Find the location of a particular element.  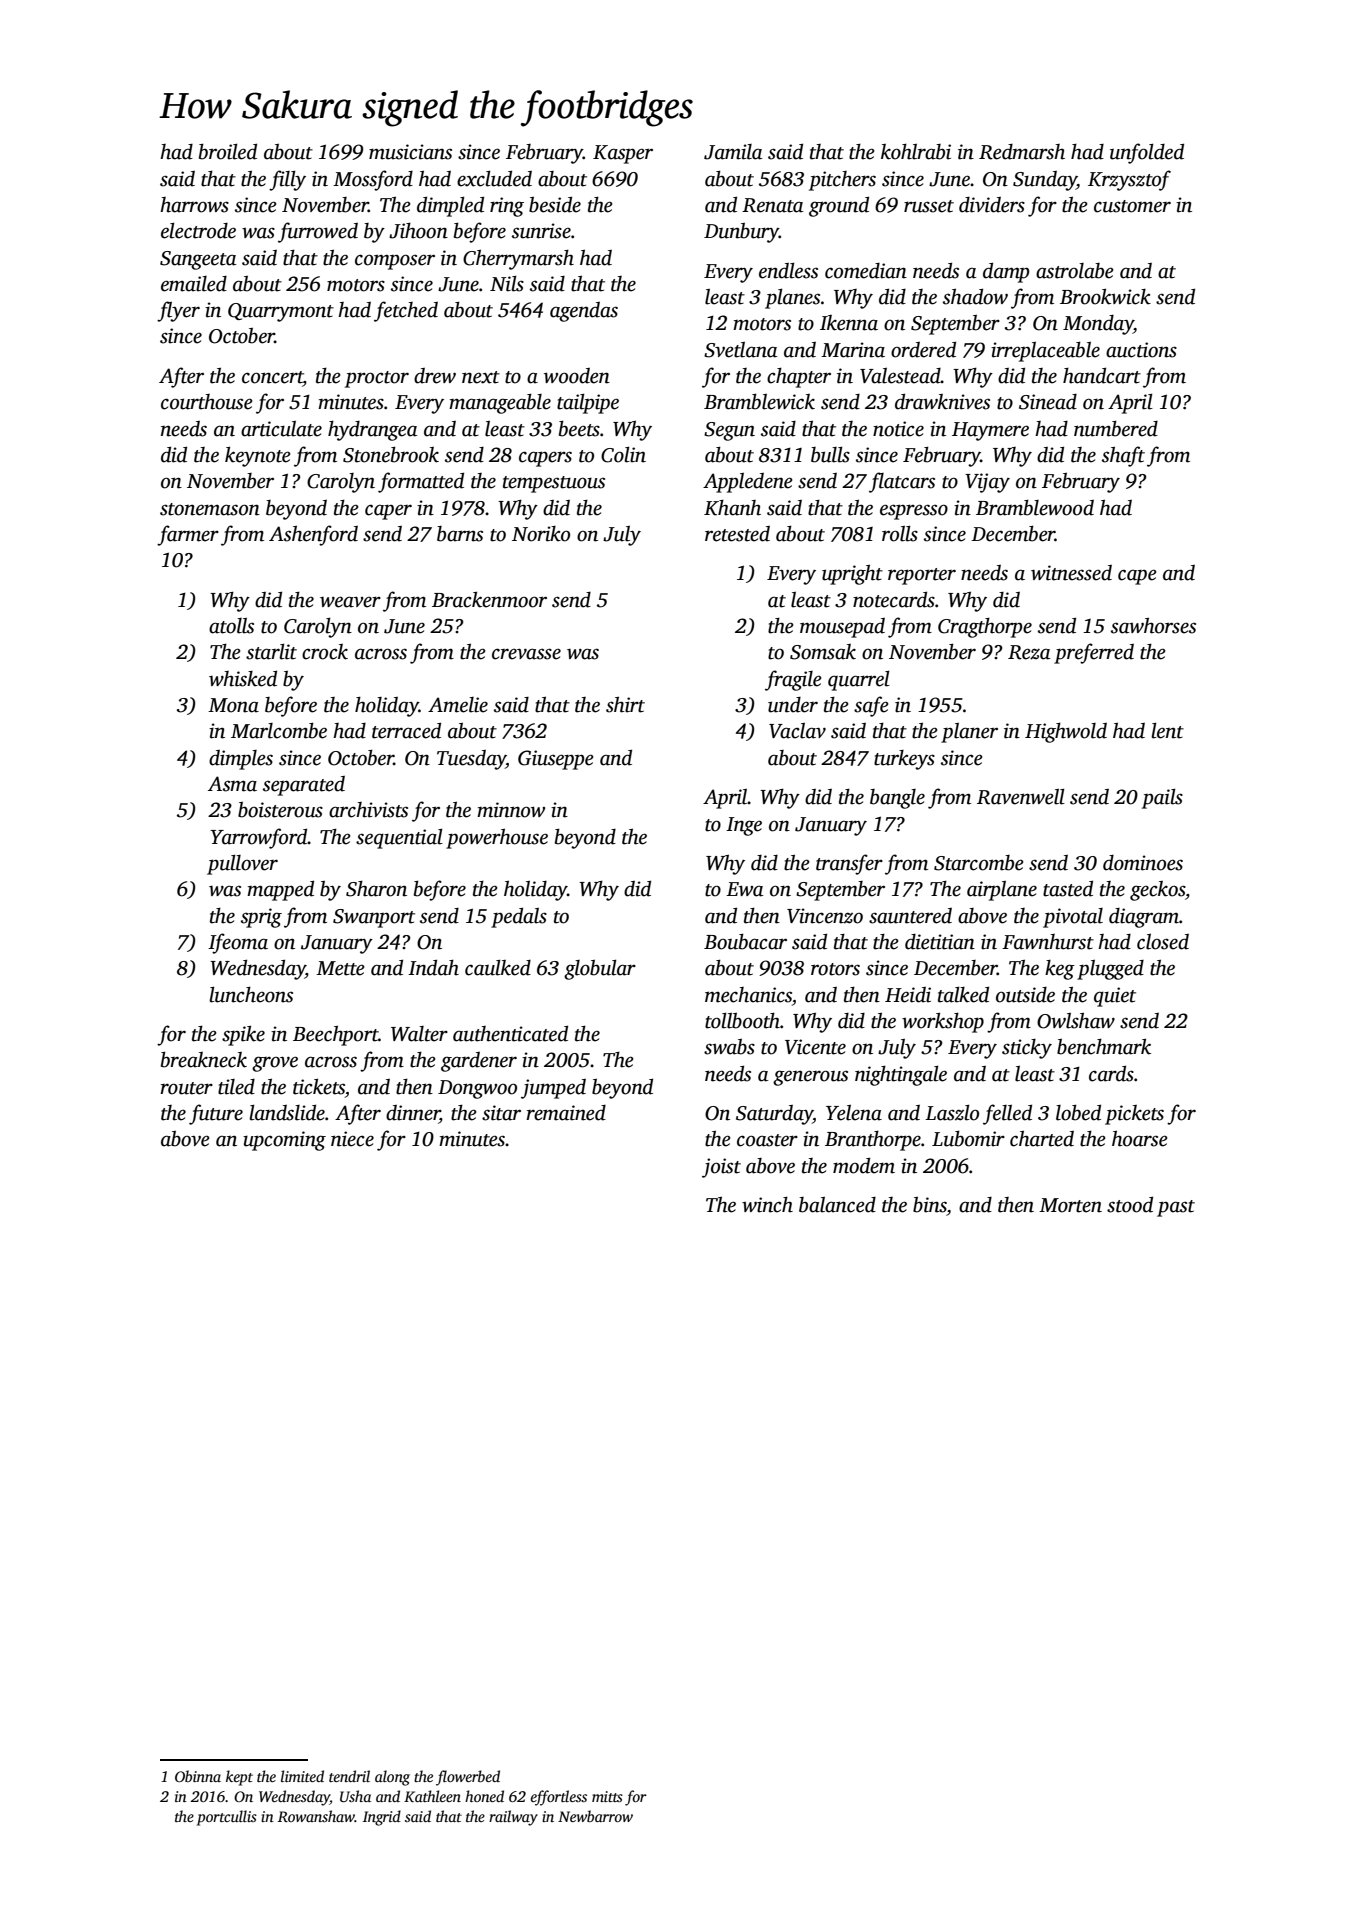

Morten is located at coordinates (1070, 1205).
